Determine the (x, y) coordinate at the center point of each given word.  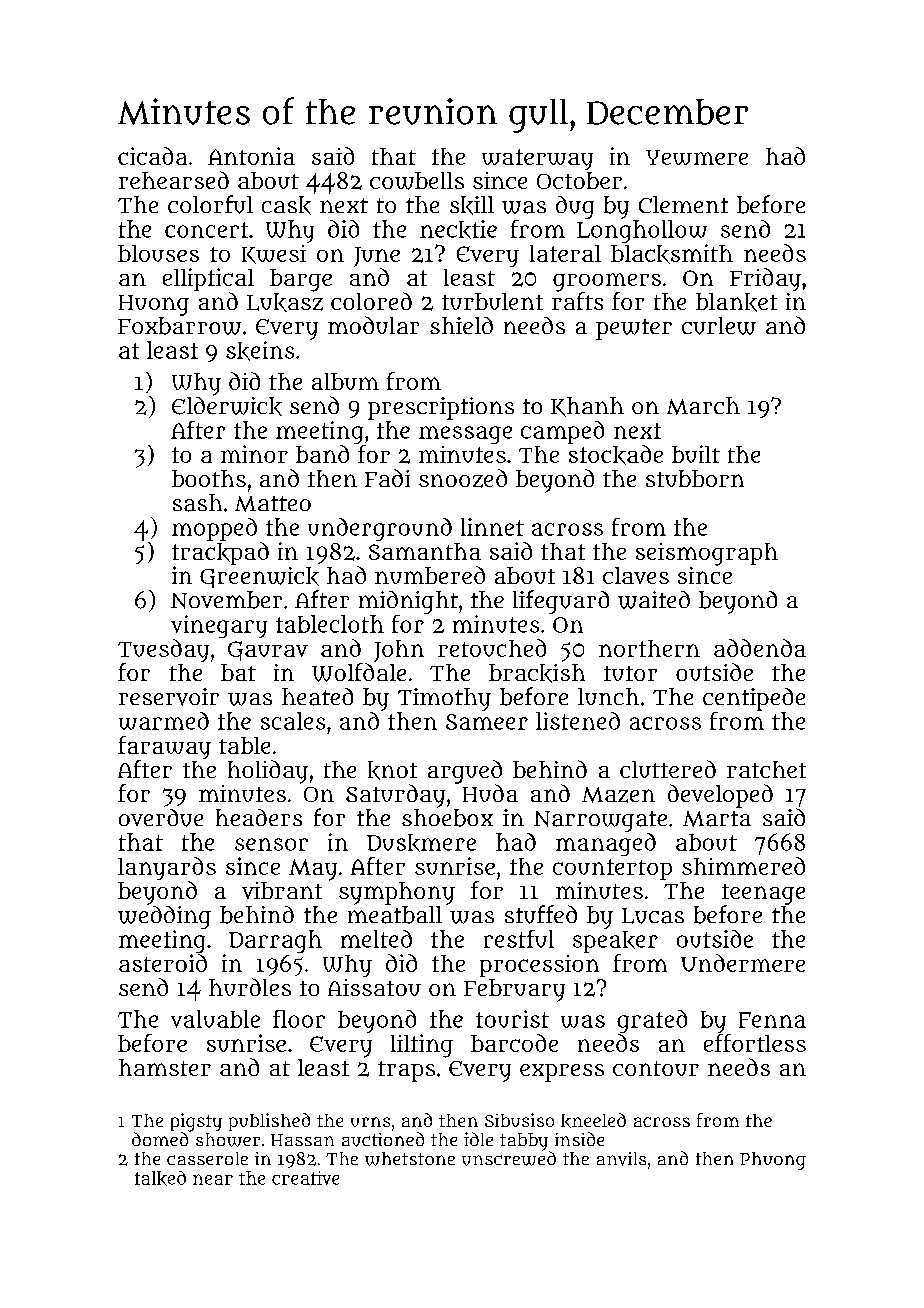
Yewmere (697, 157)
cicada (152, 156)
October (579, 180)
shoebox (447, 818)
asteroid (163, 963)
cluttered (668, 769)
